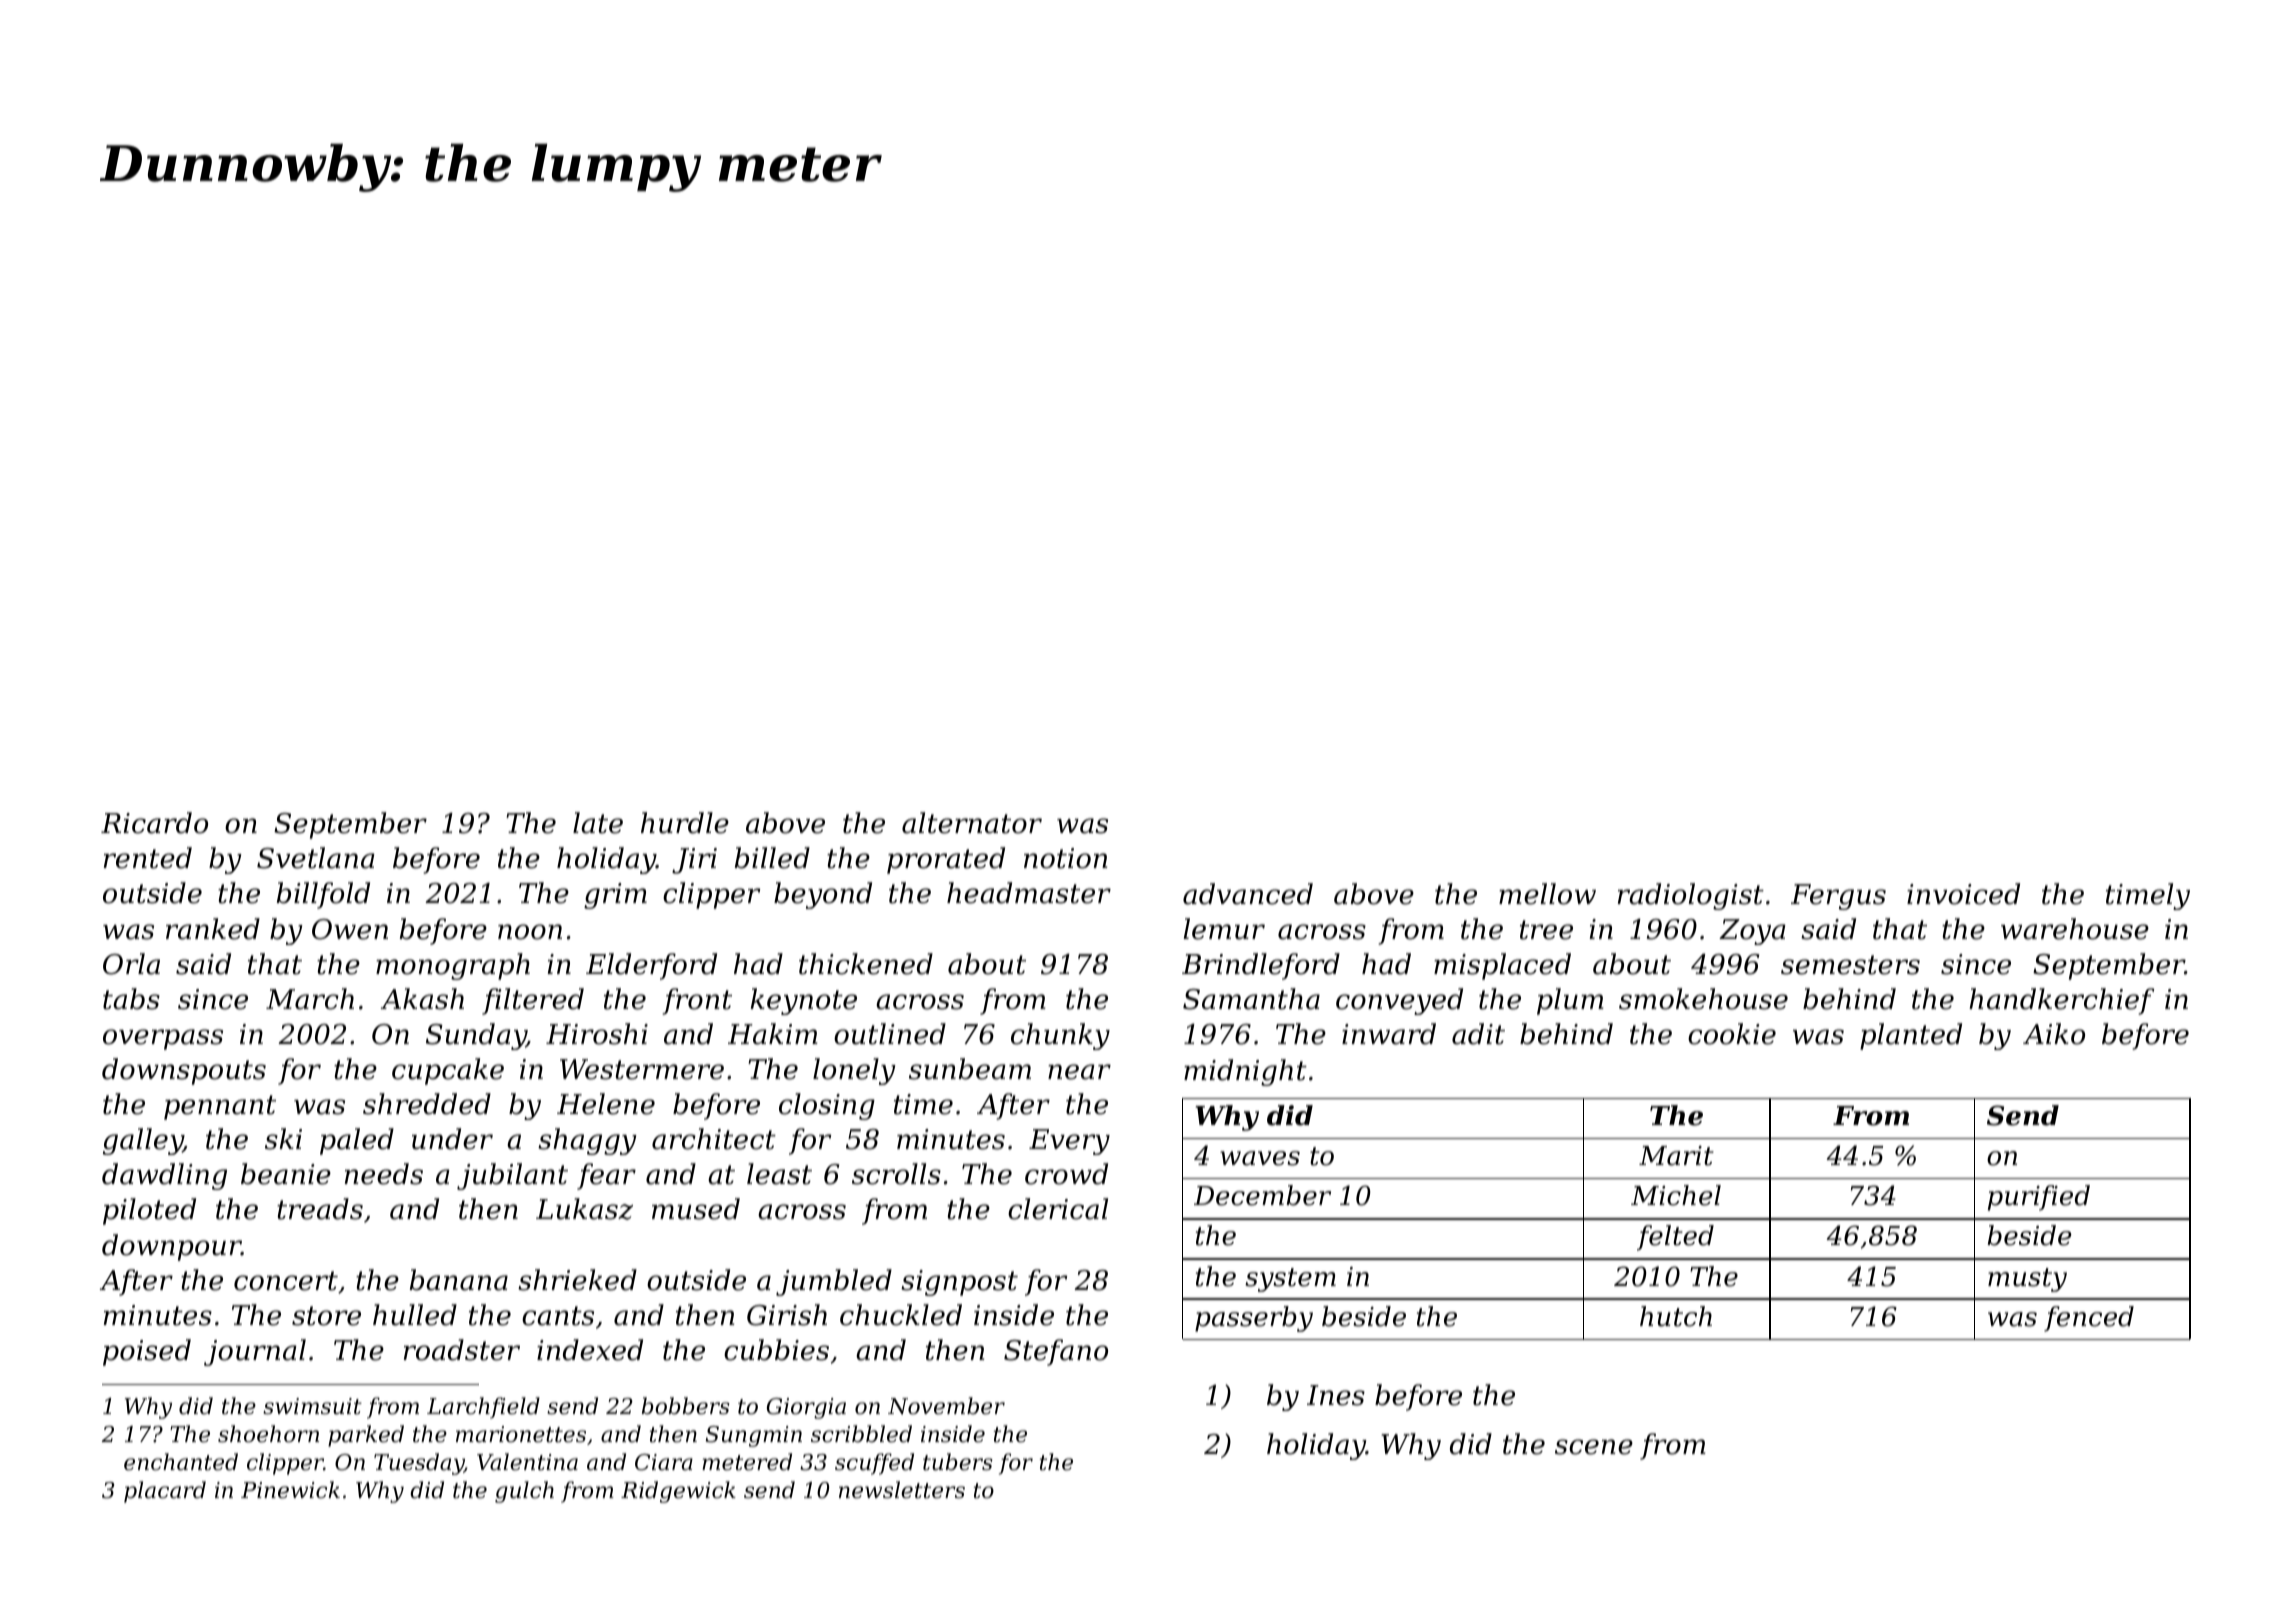 The width and height of the screenshot is (2292, 1620). I want to click on warehouse, so click(2075, 929).
